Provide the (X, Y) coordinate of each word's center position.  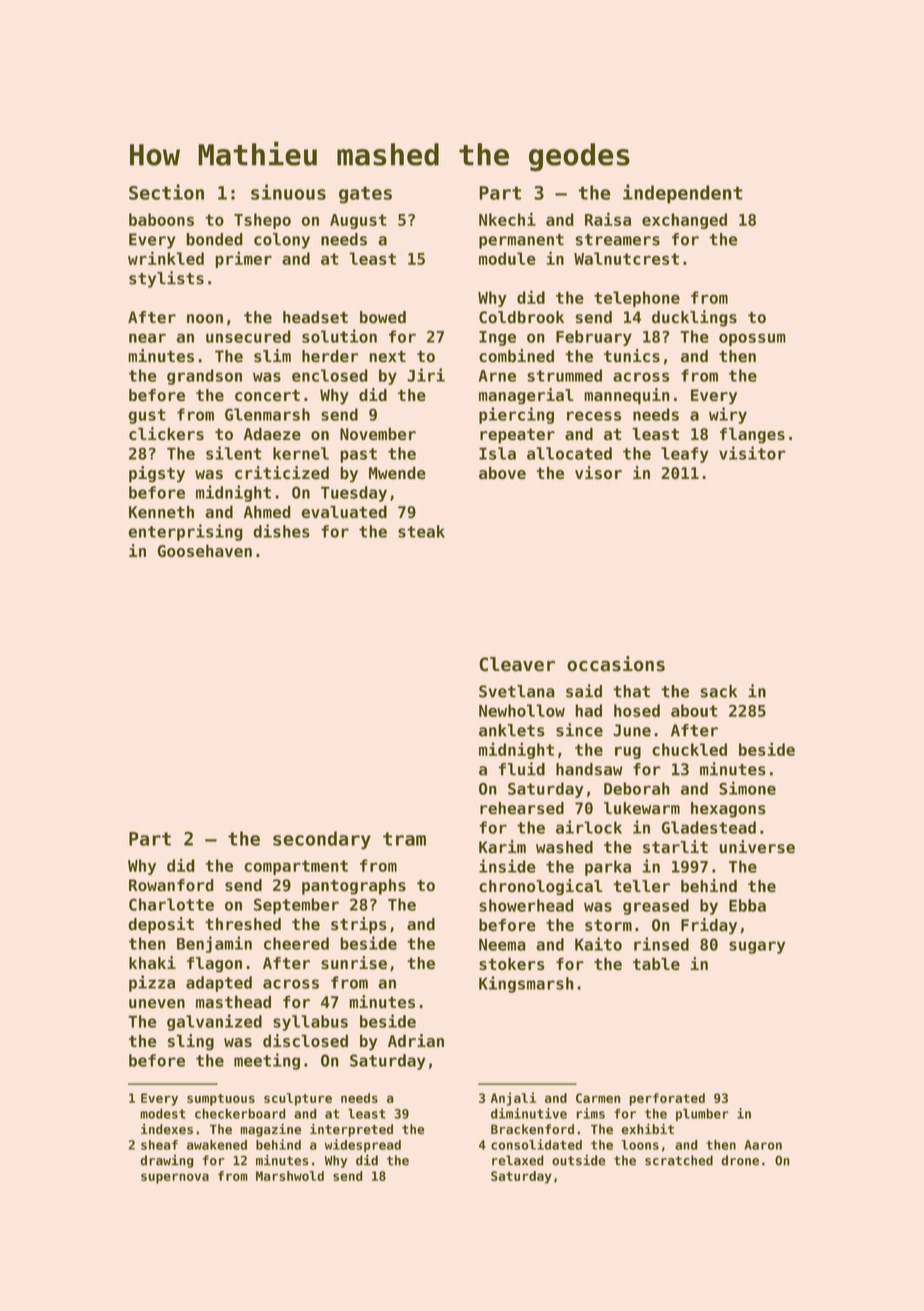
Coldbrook (521, 317)
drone (740, 1160)
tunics (632, 356)
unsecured (248, 336)
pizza (152, 983)
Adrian (416, 1040)
